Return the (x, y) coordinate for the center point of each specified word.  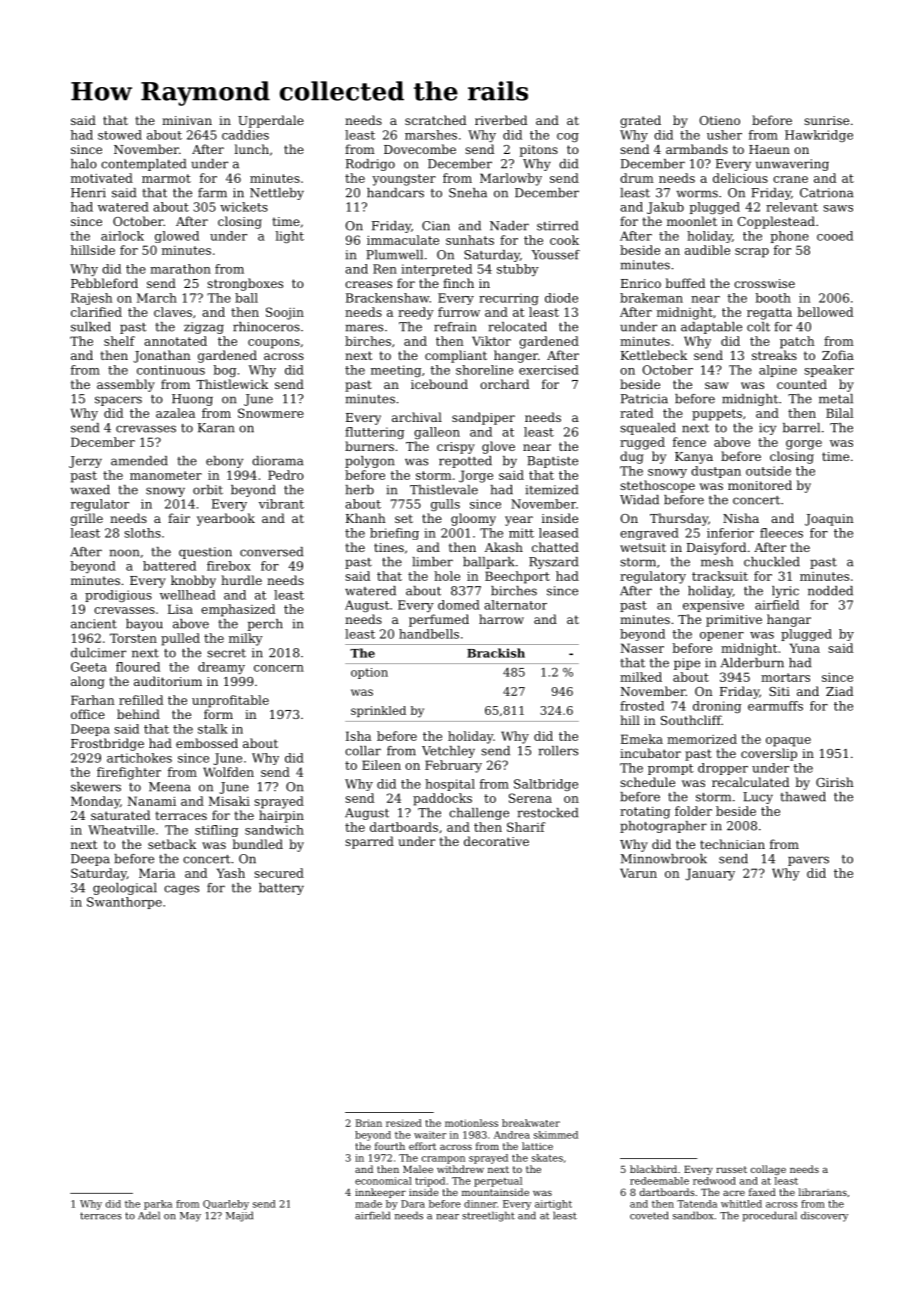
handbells (429, 634)
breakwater (531, 1123)
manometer (166, 475)
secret (226, 653)
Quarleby (226, 1205)
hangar (789, 620)
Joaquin (829, 520)
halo (84, 164)
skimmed (556, 1135)
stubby (518, 270)
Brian (369, 1123)
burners (369, 446)
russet (731, 1169)
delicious (740, 178)
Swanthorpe (124, 903)
